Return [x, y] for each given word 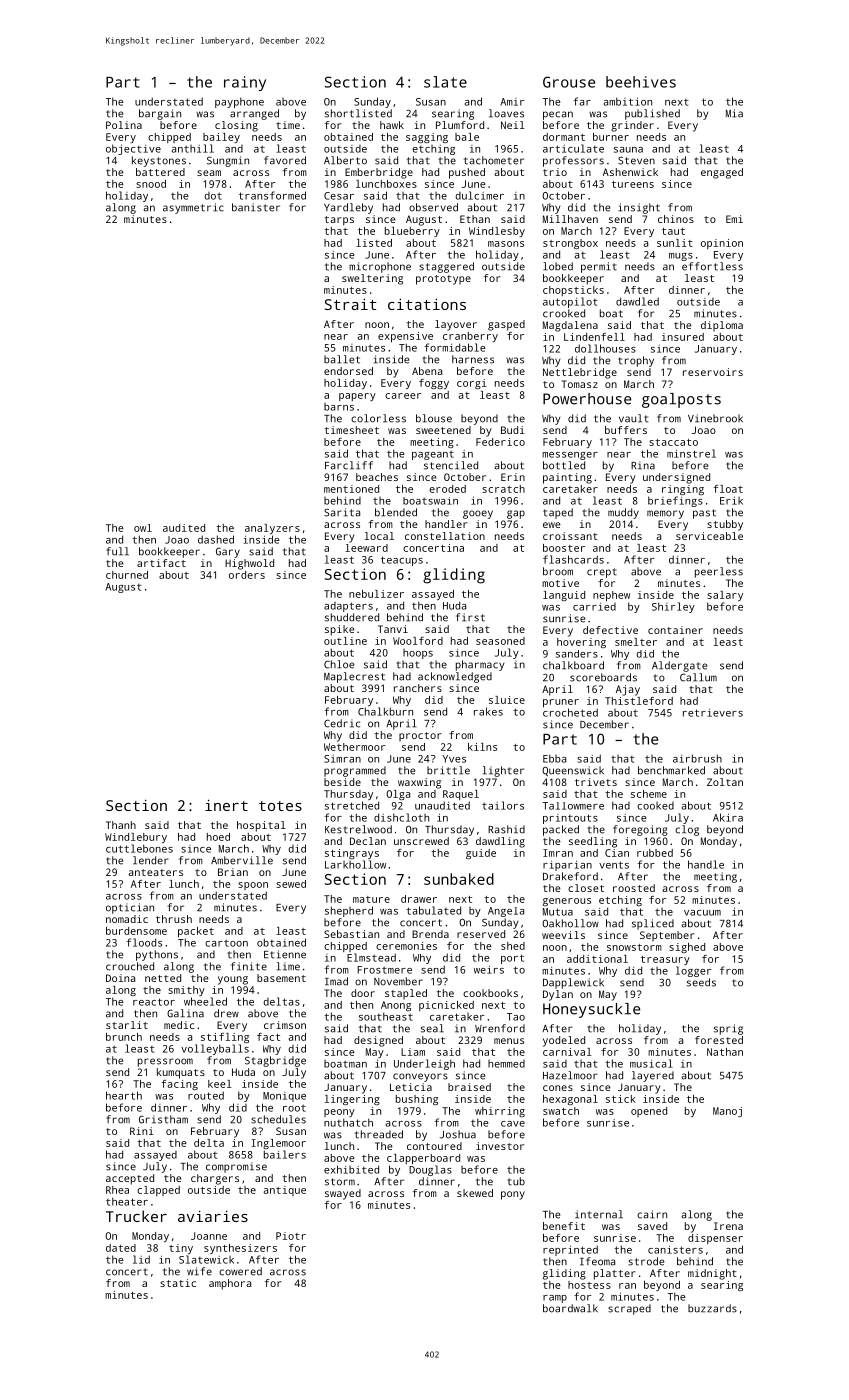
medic [179, 1025]
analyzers [272, 529]
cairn [652, 1214]
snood [151, 184]
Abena [427, 371]
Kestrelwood [358, 829]
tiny [181, 1249]
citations [427, 304]
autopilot [570, 302]
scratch [503, 489]
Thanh [121, 825]
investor [500, 1146]
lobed [558, 266]
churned [127, 575]
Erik [731, 500]
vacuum [702, 913]
